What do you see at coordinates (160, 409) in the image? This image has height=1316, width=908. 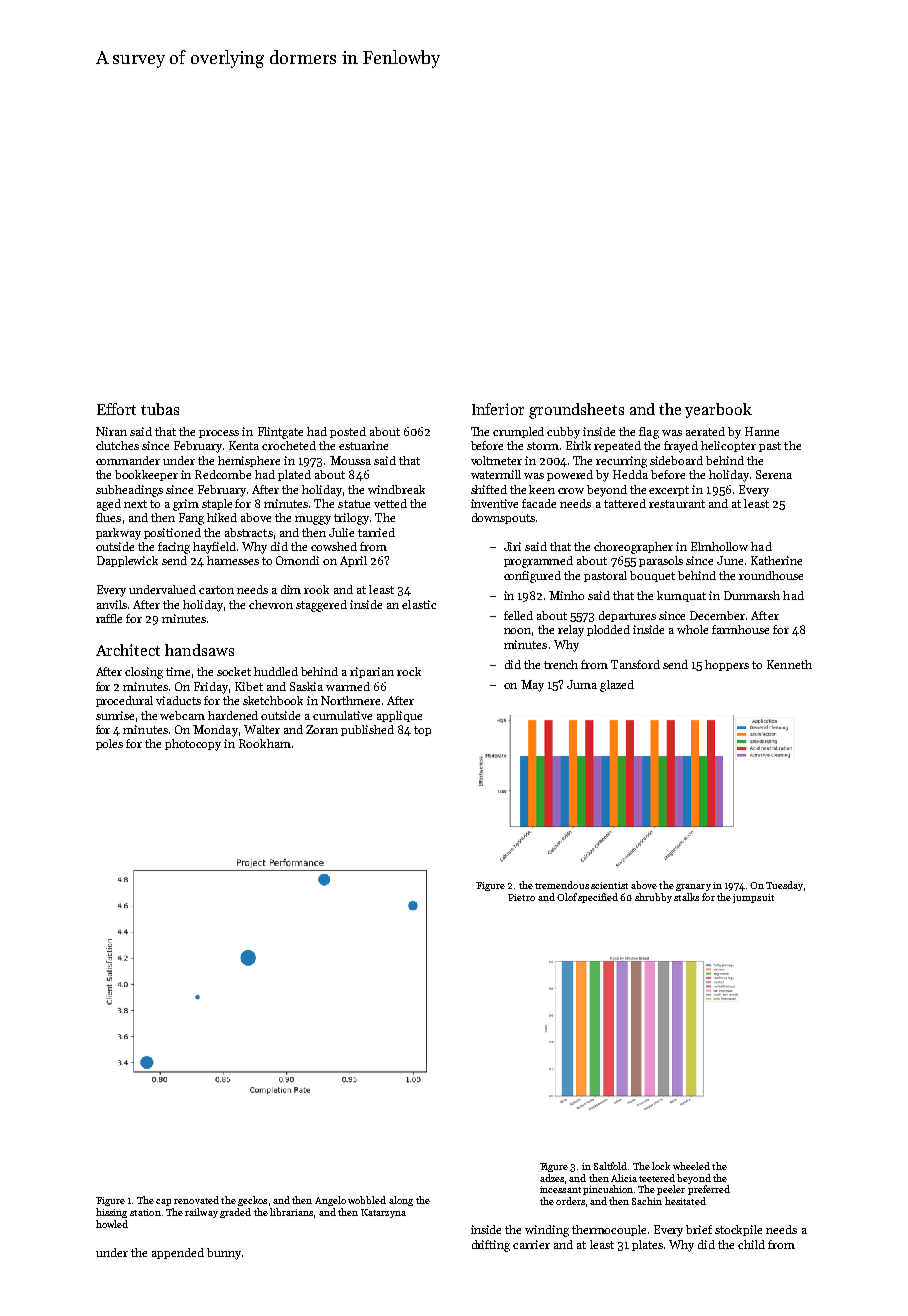 I see `tubas` at bounding box center [160, 409].
